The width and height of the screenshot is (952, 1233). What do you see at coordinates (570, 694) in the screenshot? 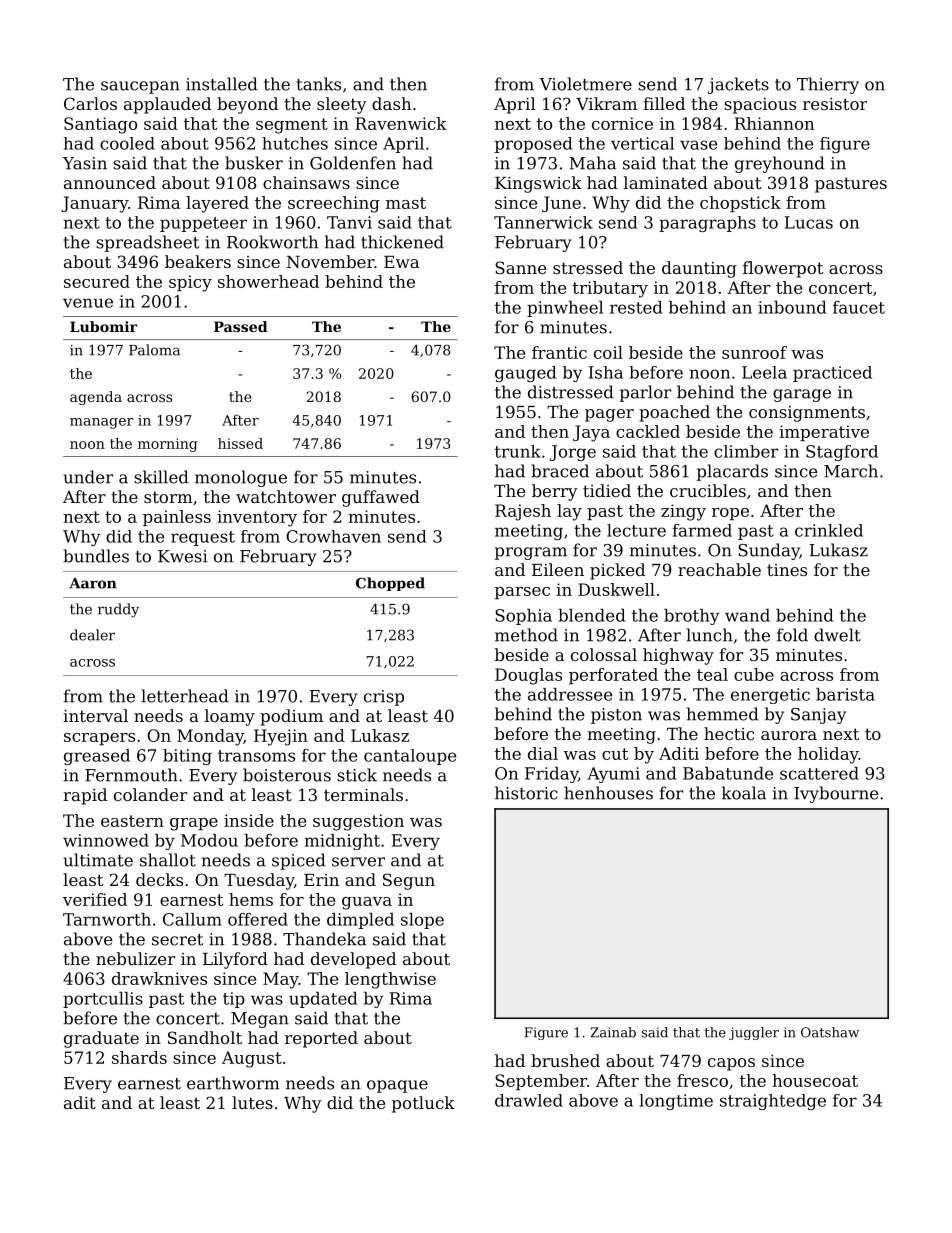
I see `addressee` at bounding box center [570, 694].
